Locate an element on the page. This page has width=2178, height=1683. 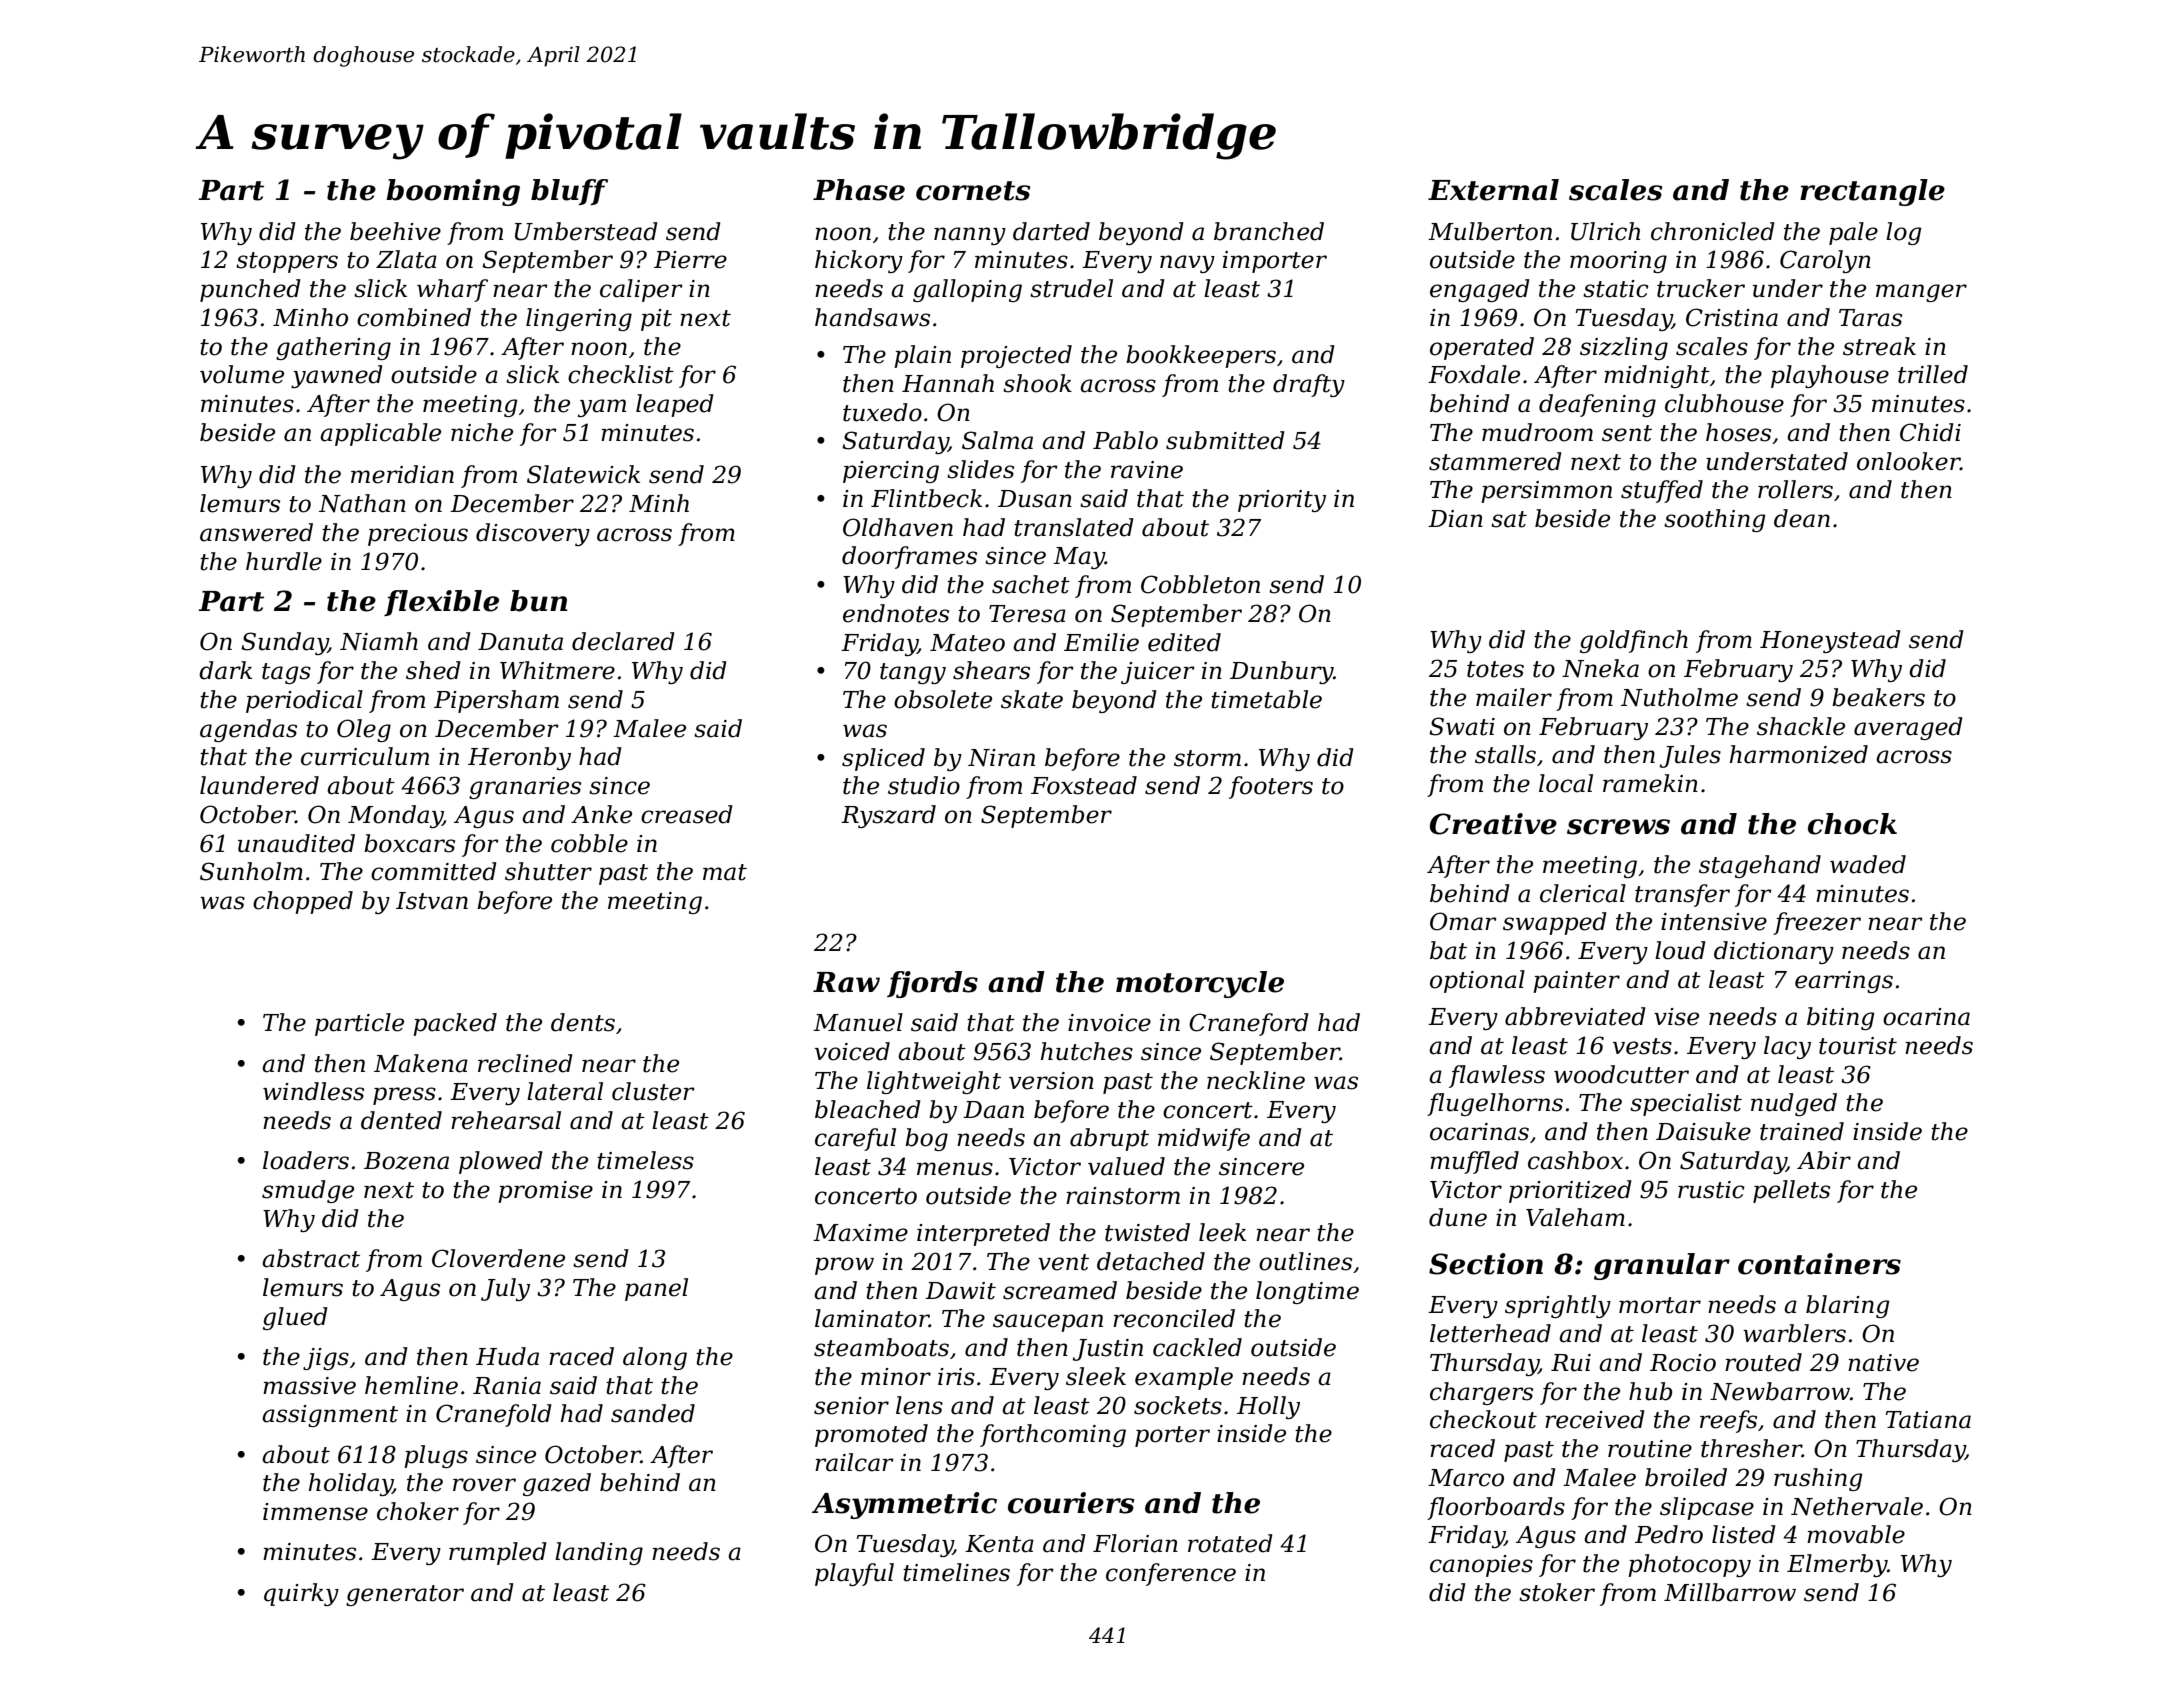
mailer is located at coordinates (1514, 697).
